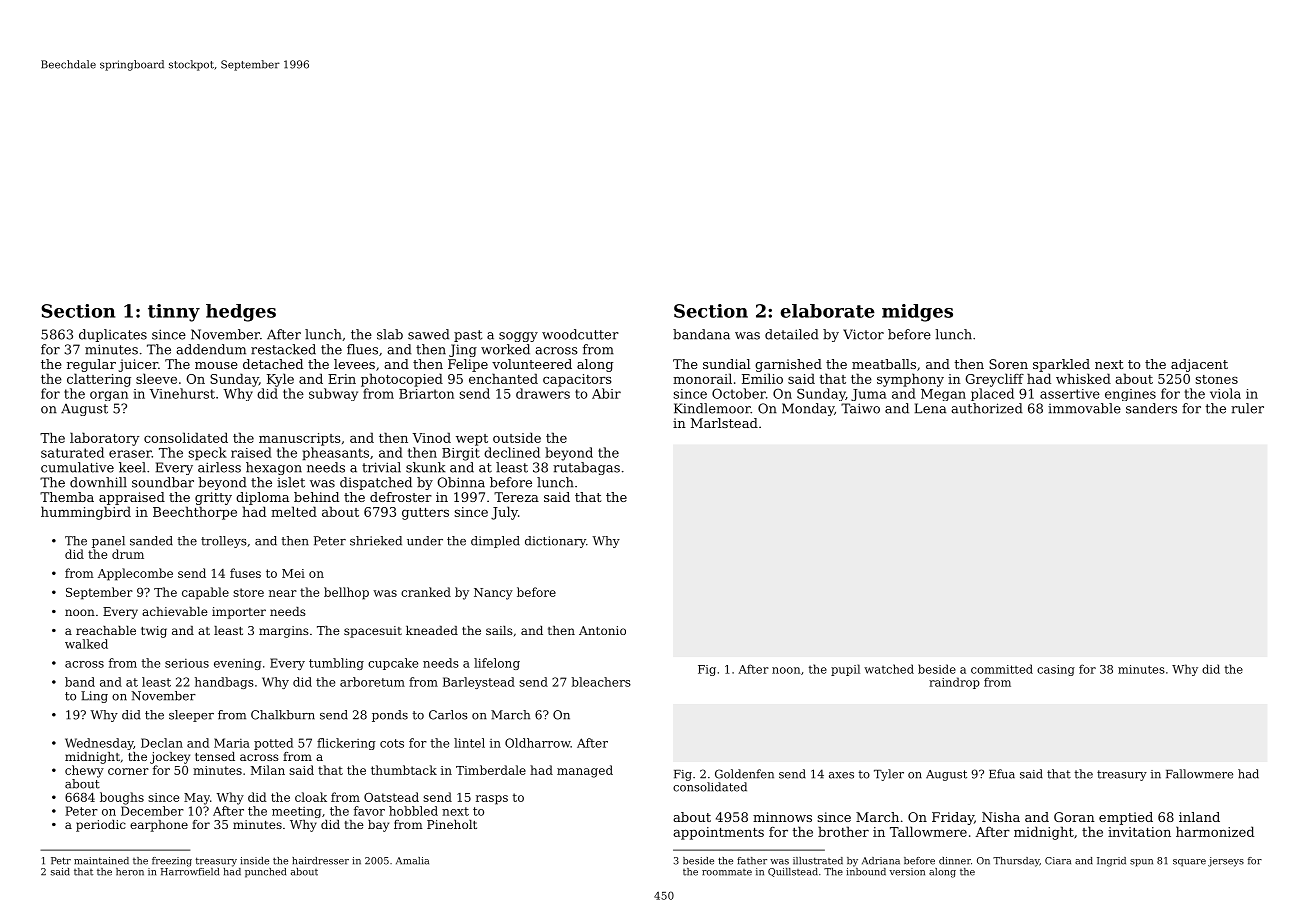 This document has width=1308, height=924. Describe the element at coordinates (283, 715) in the document. I see `Chalkburn` at that location.
